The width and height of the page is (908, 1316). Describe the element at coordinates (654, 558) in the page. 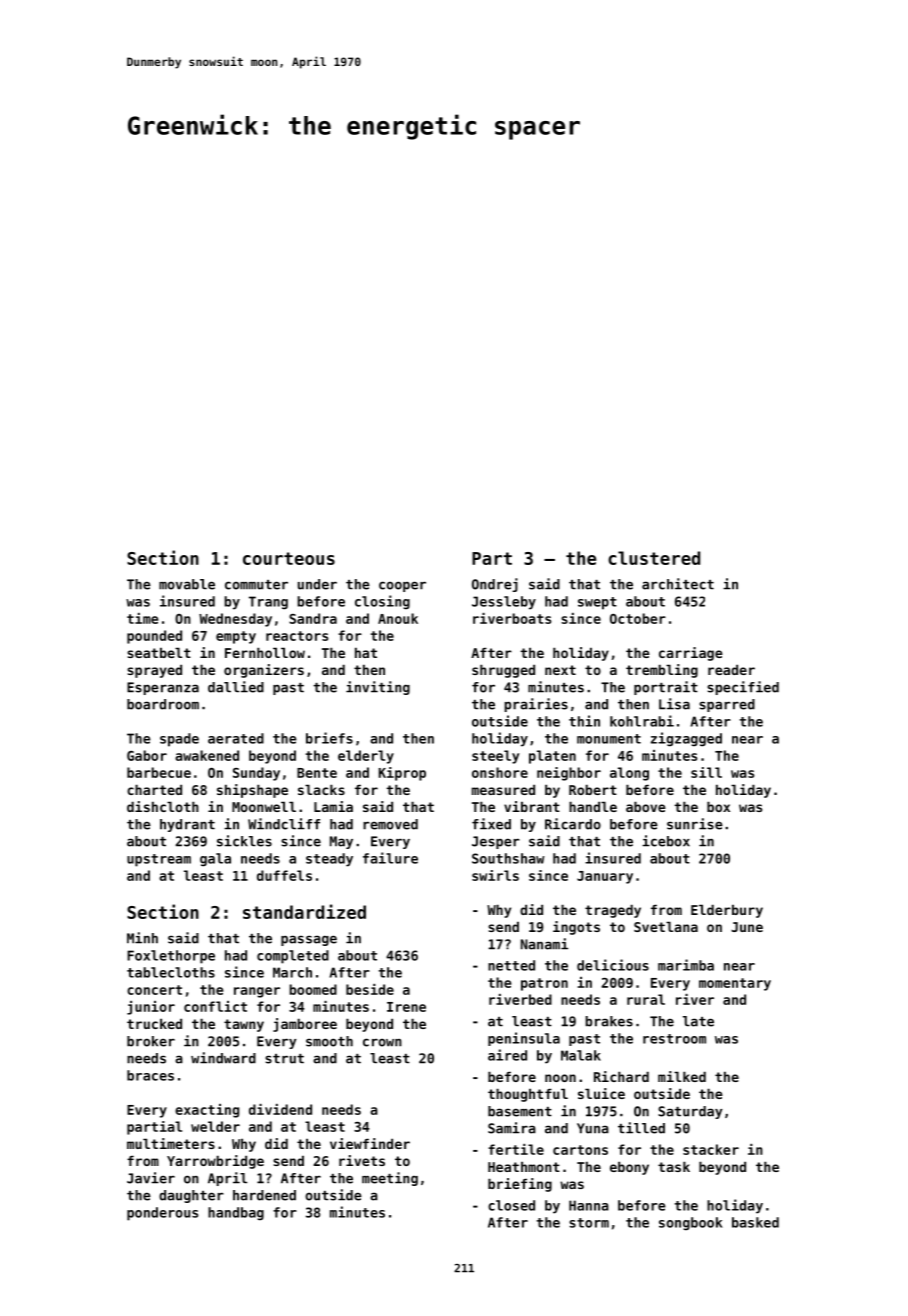

I see `clustered` at that location.
